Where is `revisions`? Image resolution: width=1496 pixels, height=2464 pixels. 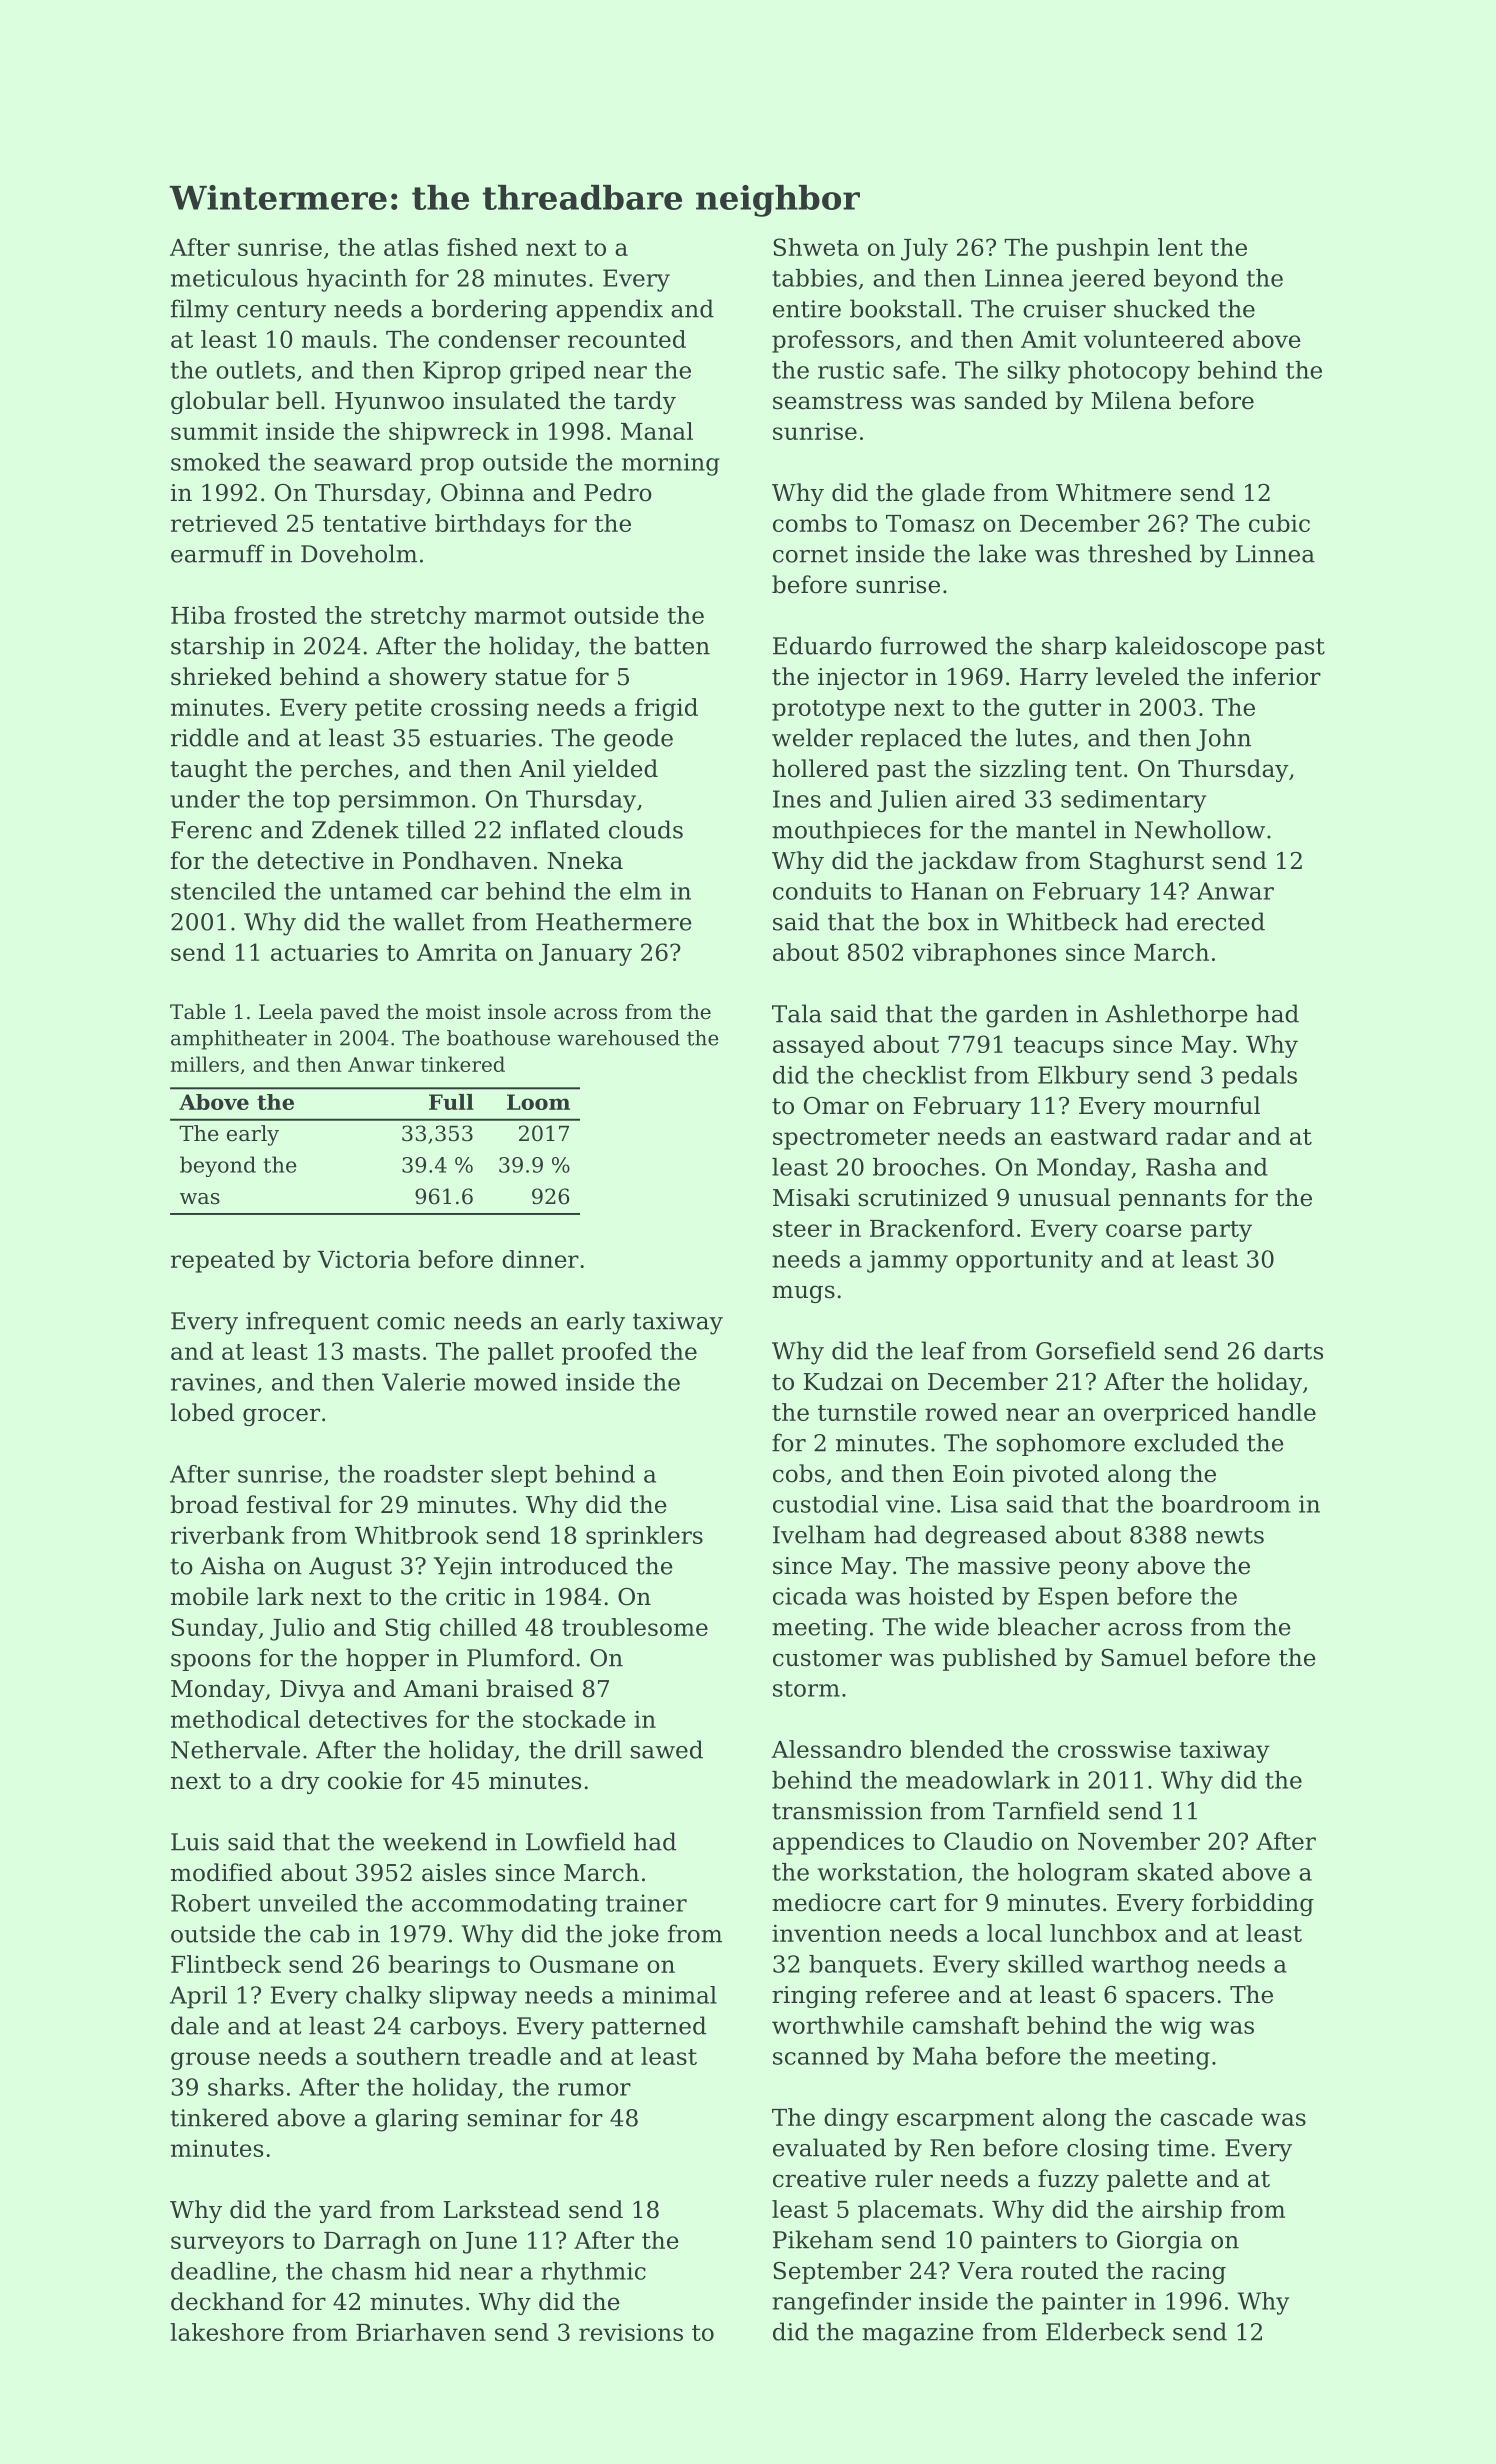
revisions is located at coordinates (631, 2332).
